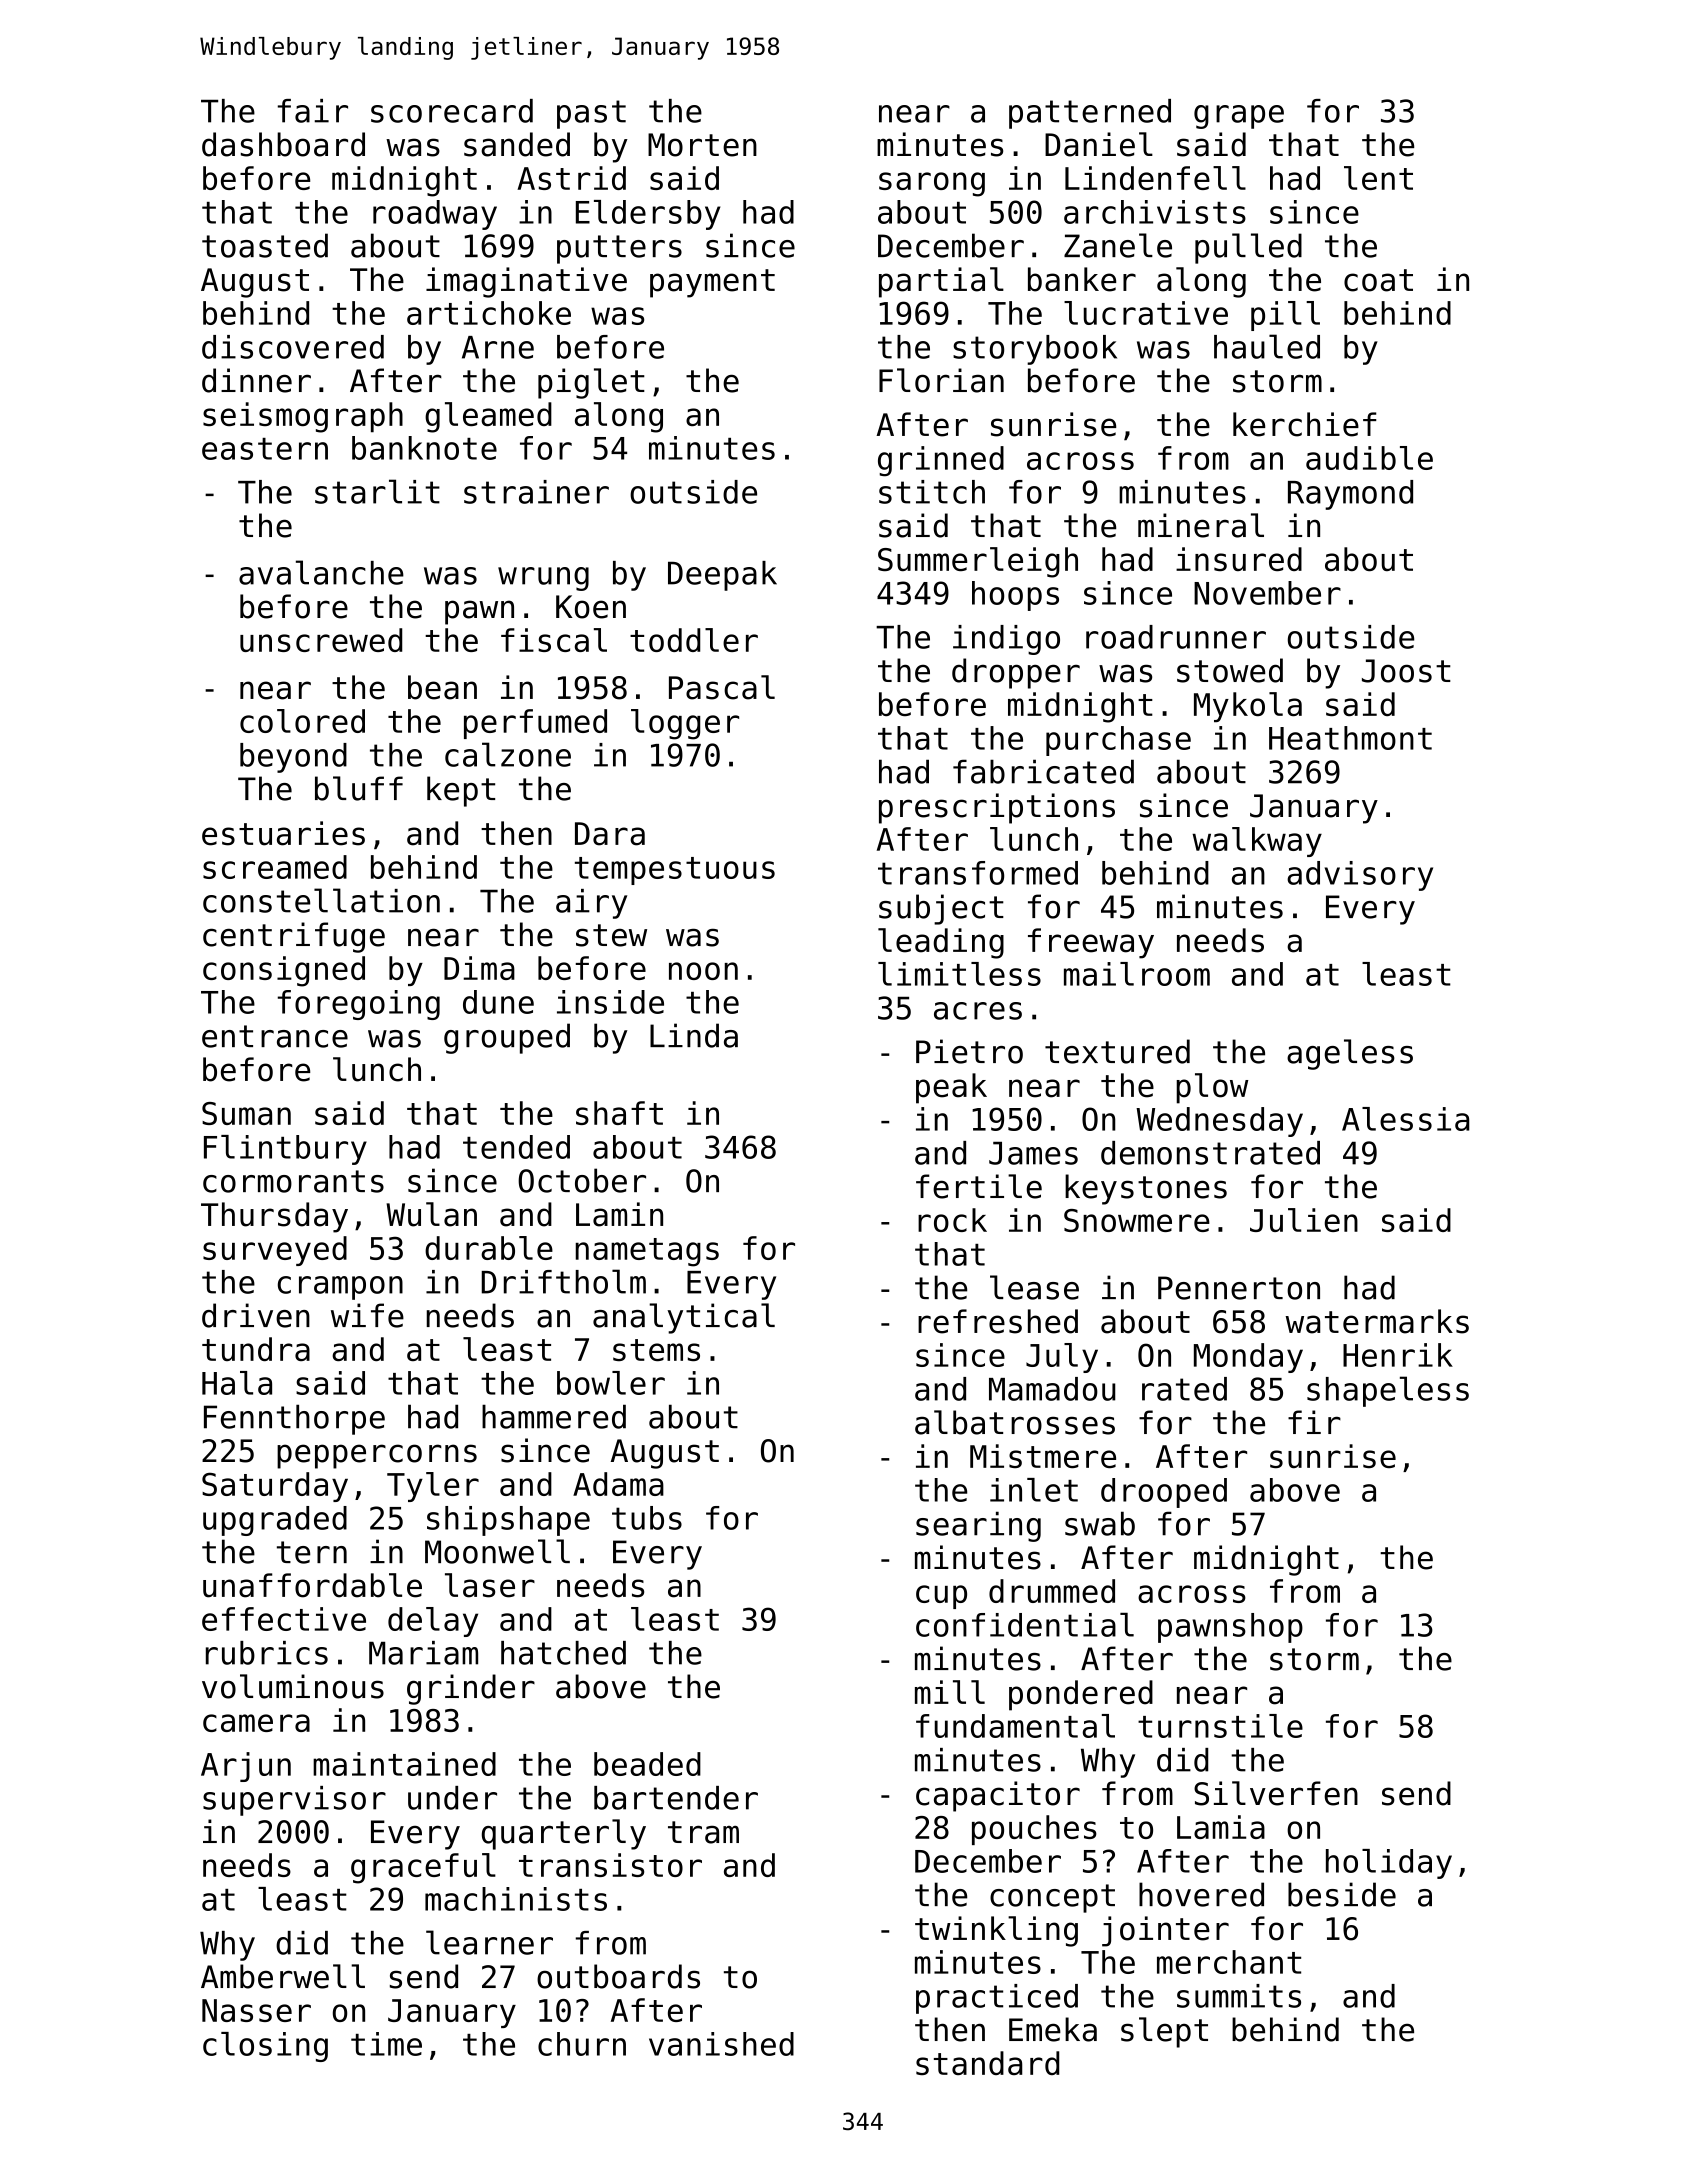 This document has height=2178, width=1683. What do you see at coordinates (1239, 117) in the document?
I see `grape` at bounding box center [1239, 117].
